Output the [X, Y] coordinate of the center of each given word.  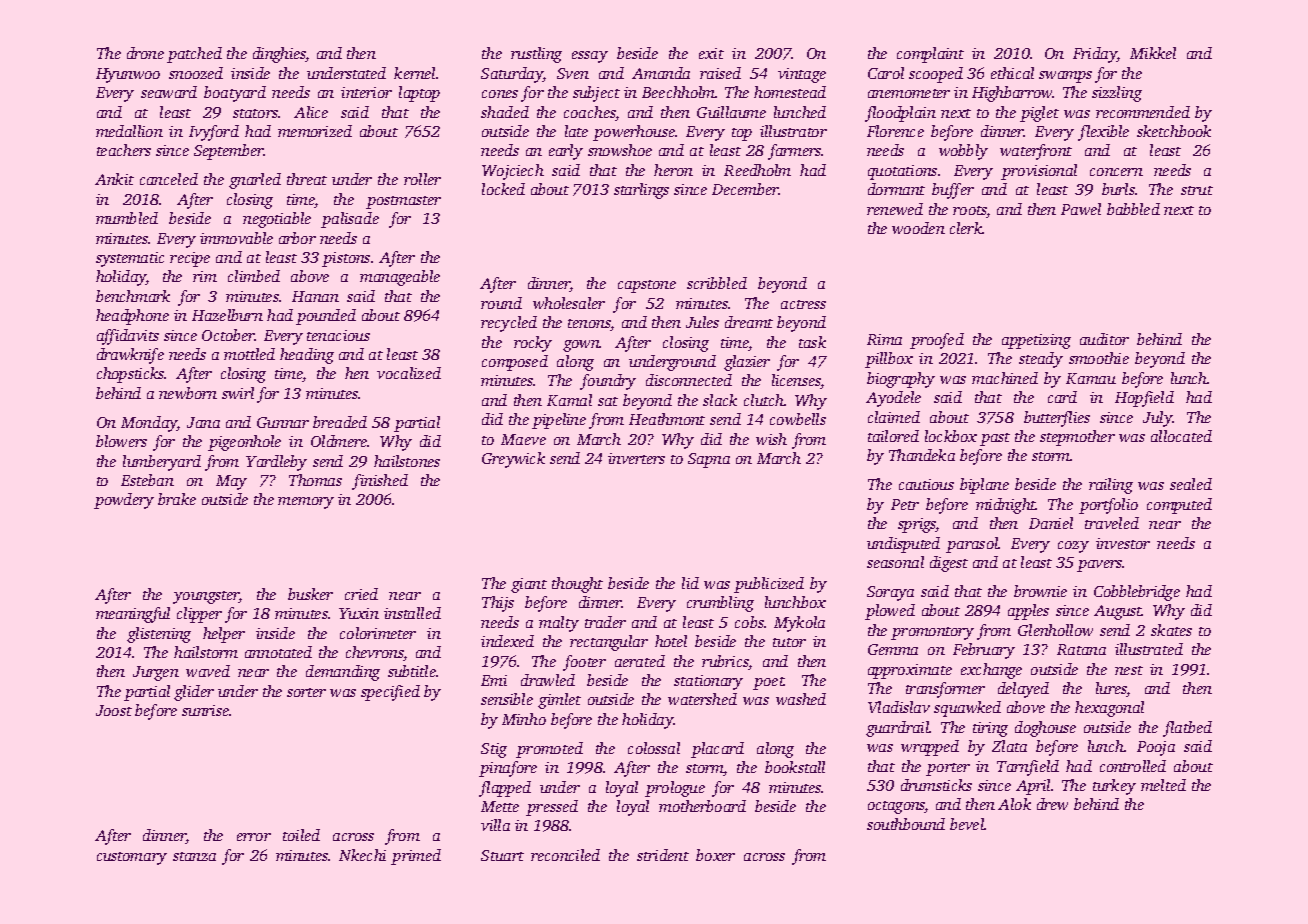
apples [1028, 612]
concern [1116, 172]
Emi [494, 680]
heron [673, 170]
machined [1005, 378]
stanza [194, 856]
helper [224, 635]
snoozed [196, 73]
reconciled [565, 855]
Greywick [513, 460]
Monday [149, 424]
